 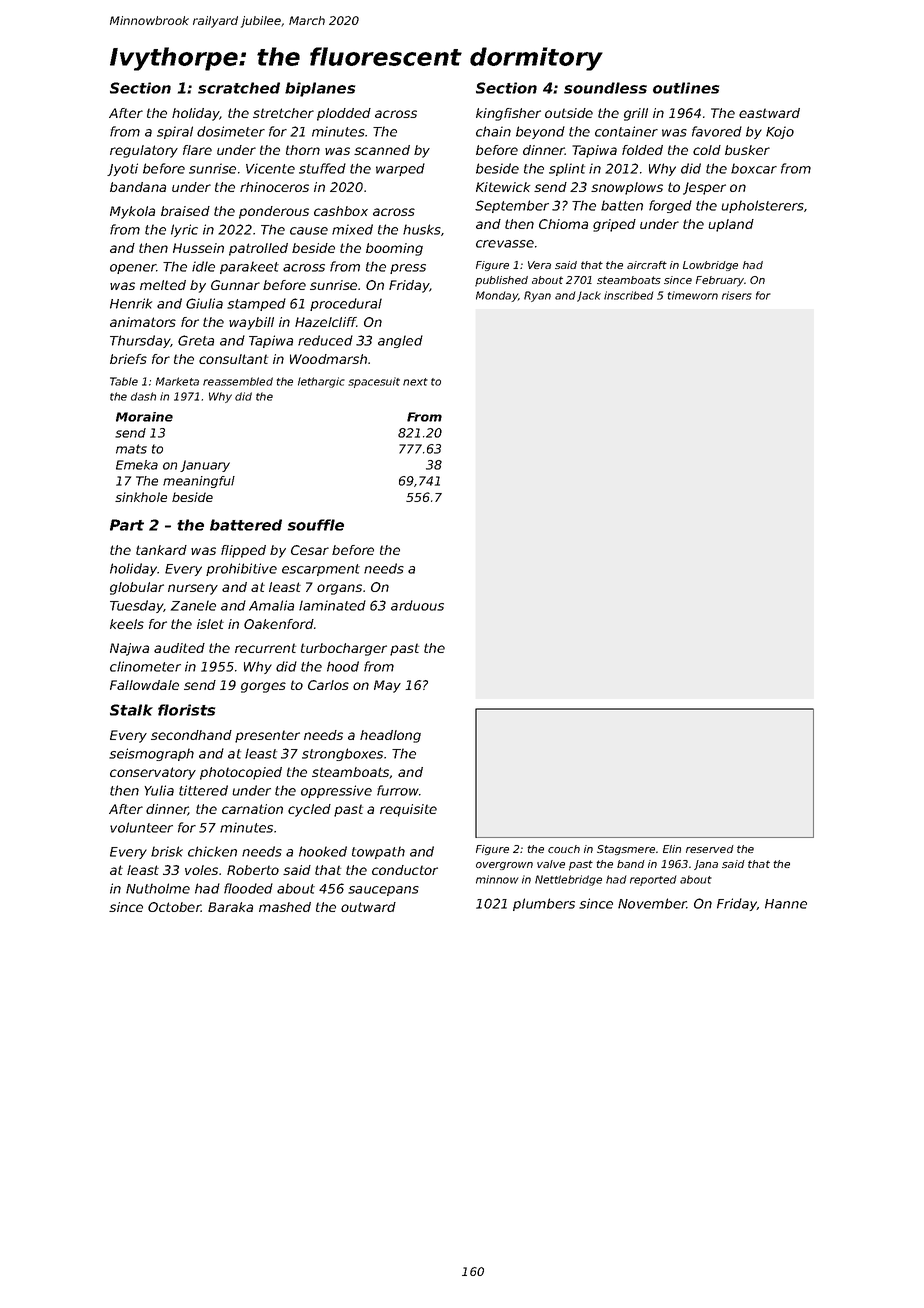 What do you see at coordinates (686, 88) in the screenshot?
I see `outlines` at bounding box center [686, 88].
